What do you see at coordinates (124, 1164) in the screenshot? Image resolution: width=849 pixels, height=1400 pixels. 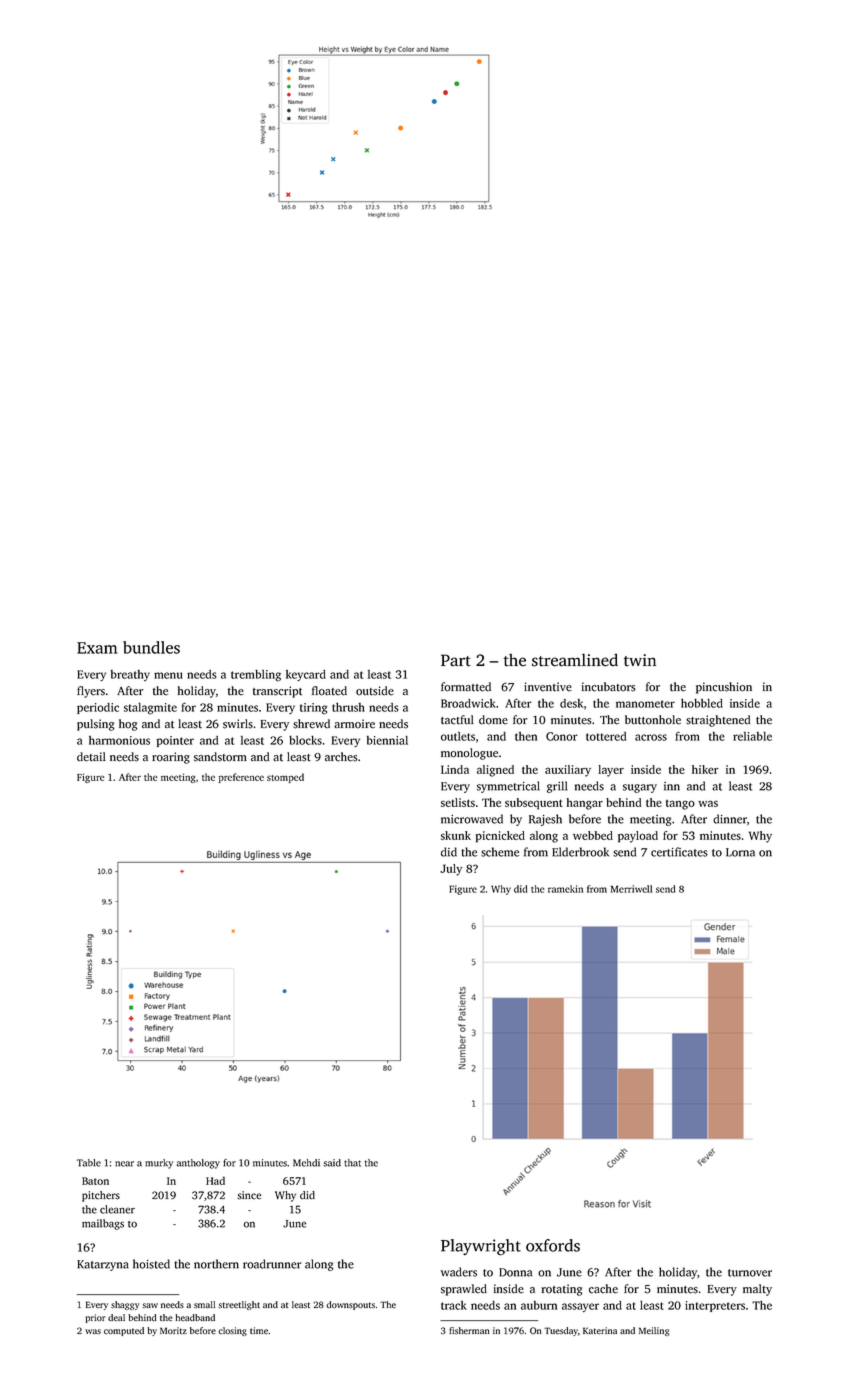 I see `near` at bounding box center [124, 1164].
